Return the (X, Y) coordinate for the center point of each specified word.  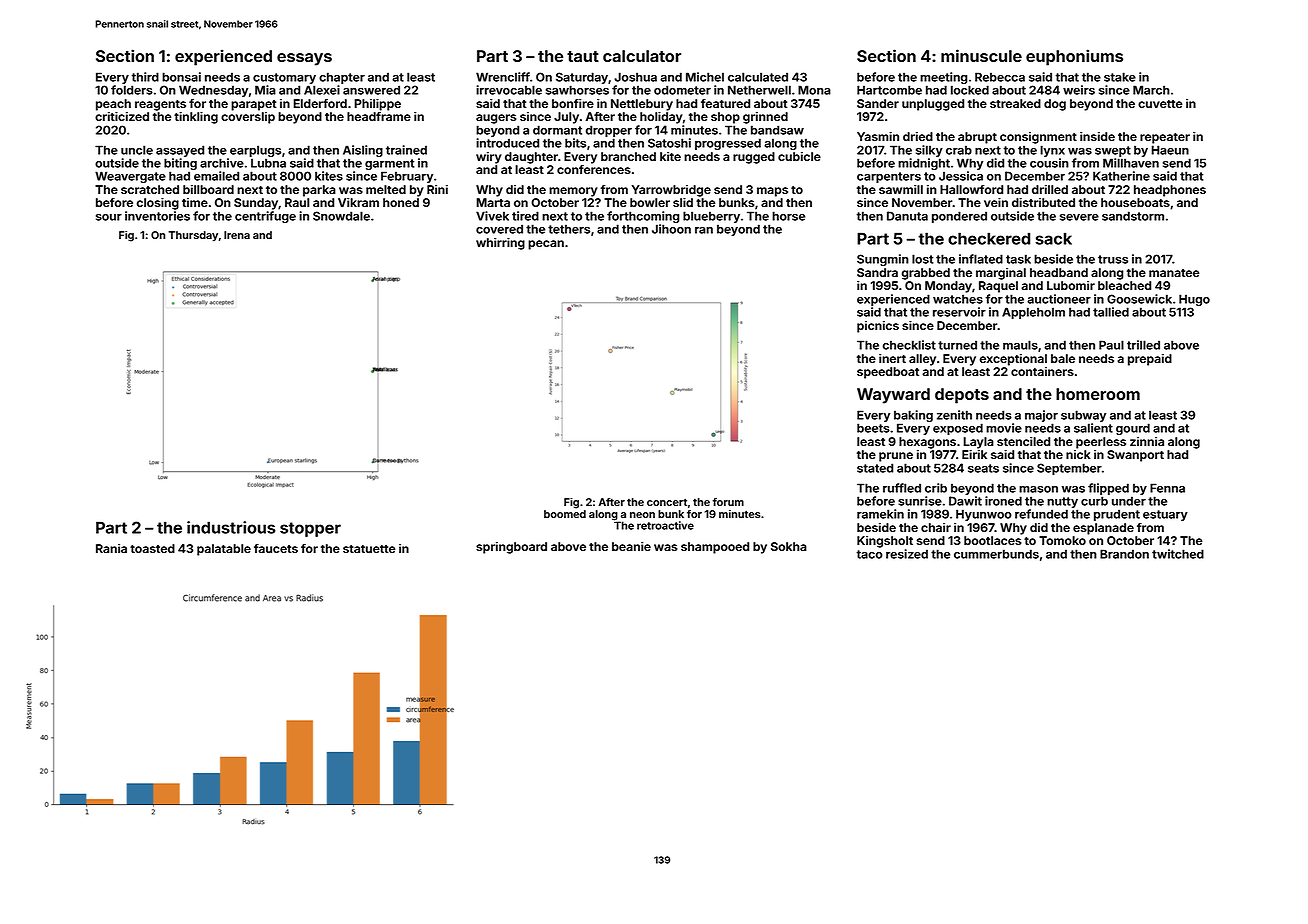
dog (1055, 105)
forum (728, 502)
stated (875, 468)
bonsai (181, 77)
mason (1038, 489)
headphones (1170, 191)
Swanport (1135, 456)
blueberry (711, 217)
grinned (765, 118)
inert (892, 358)
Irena (237, 235)
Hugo (1194, 300)
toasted (152, 548)
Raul (297, 202)
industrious (231, 527)
